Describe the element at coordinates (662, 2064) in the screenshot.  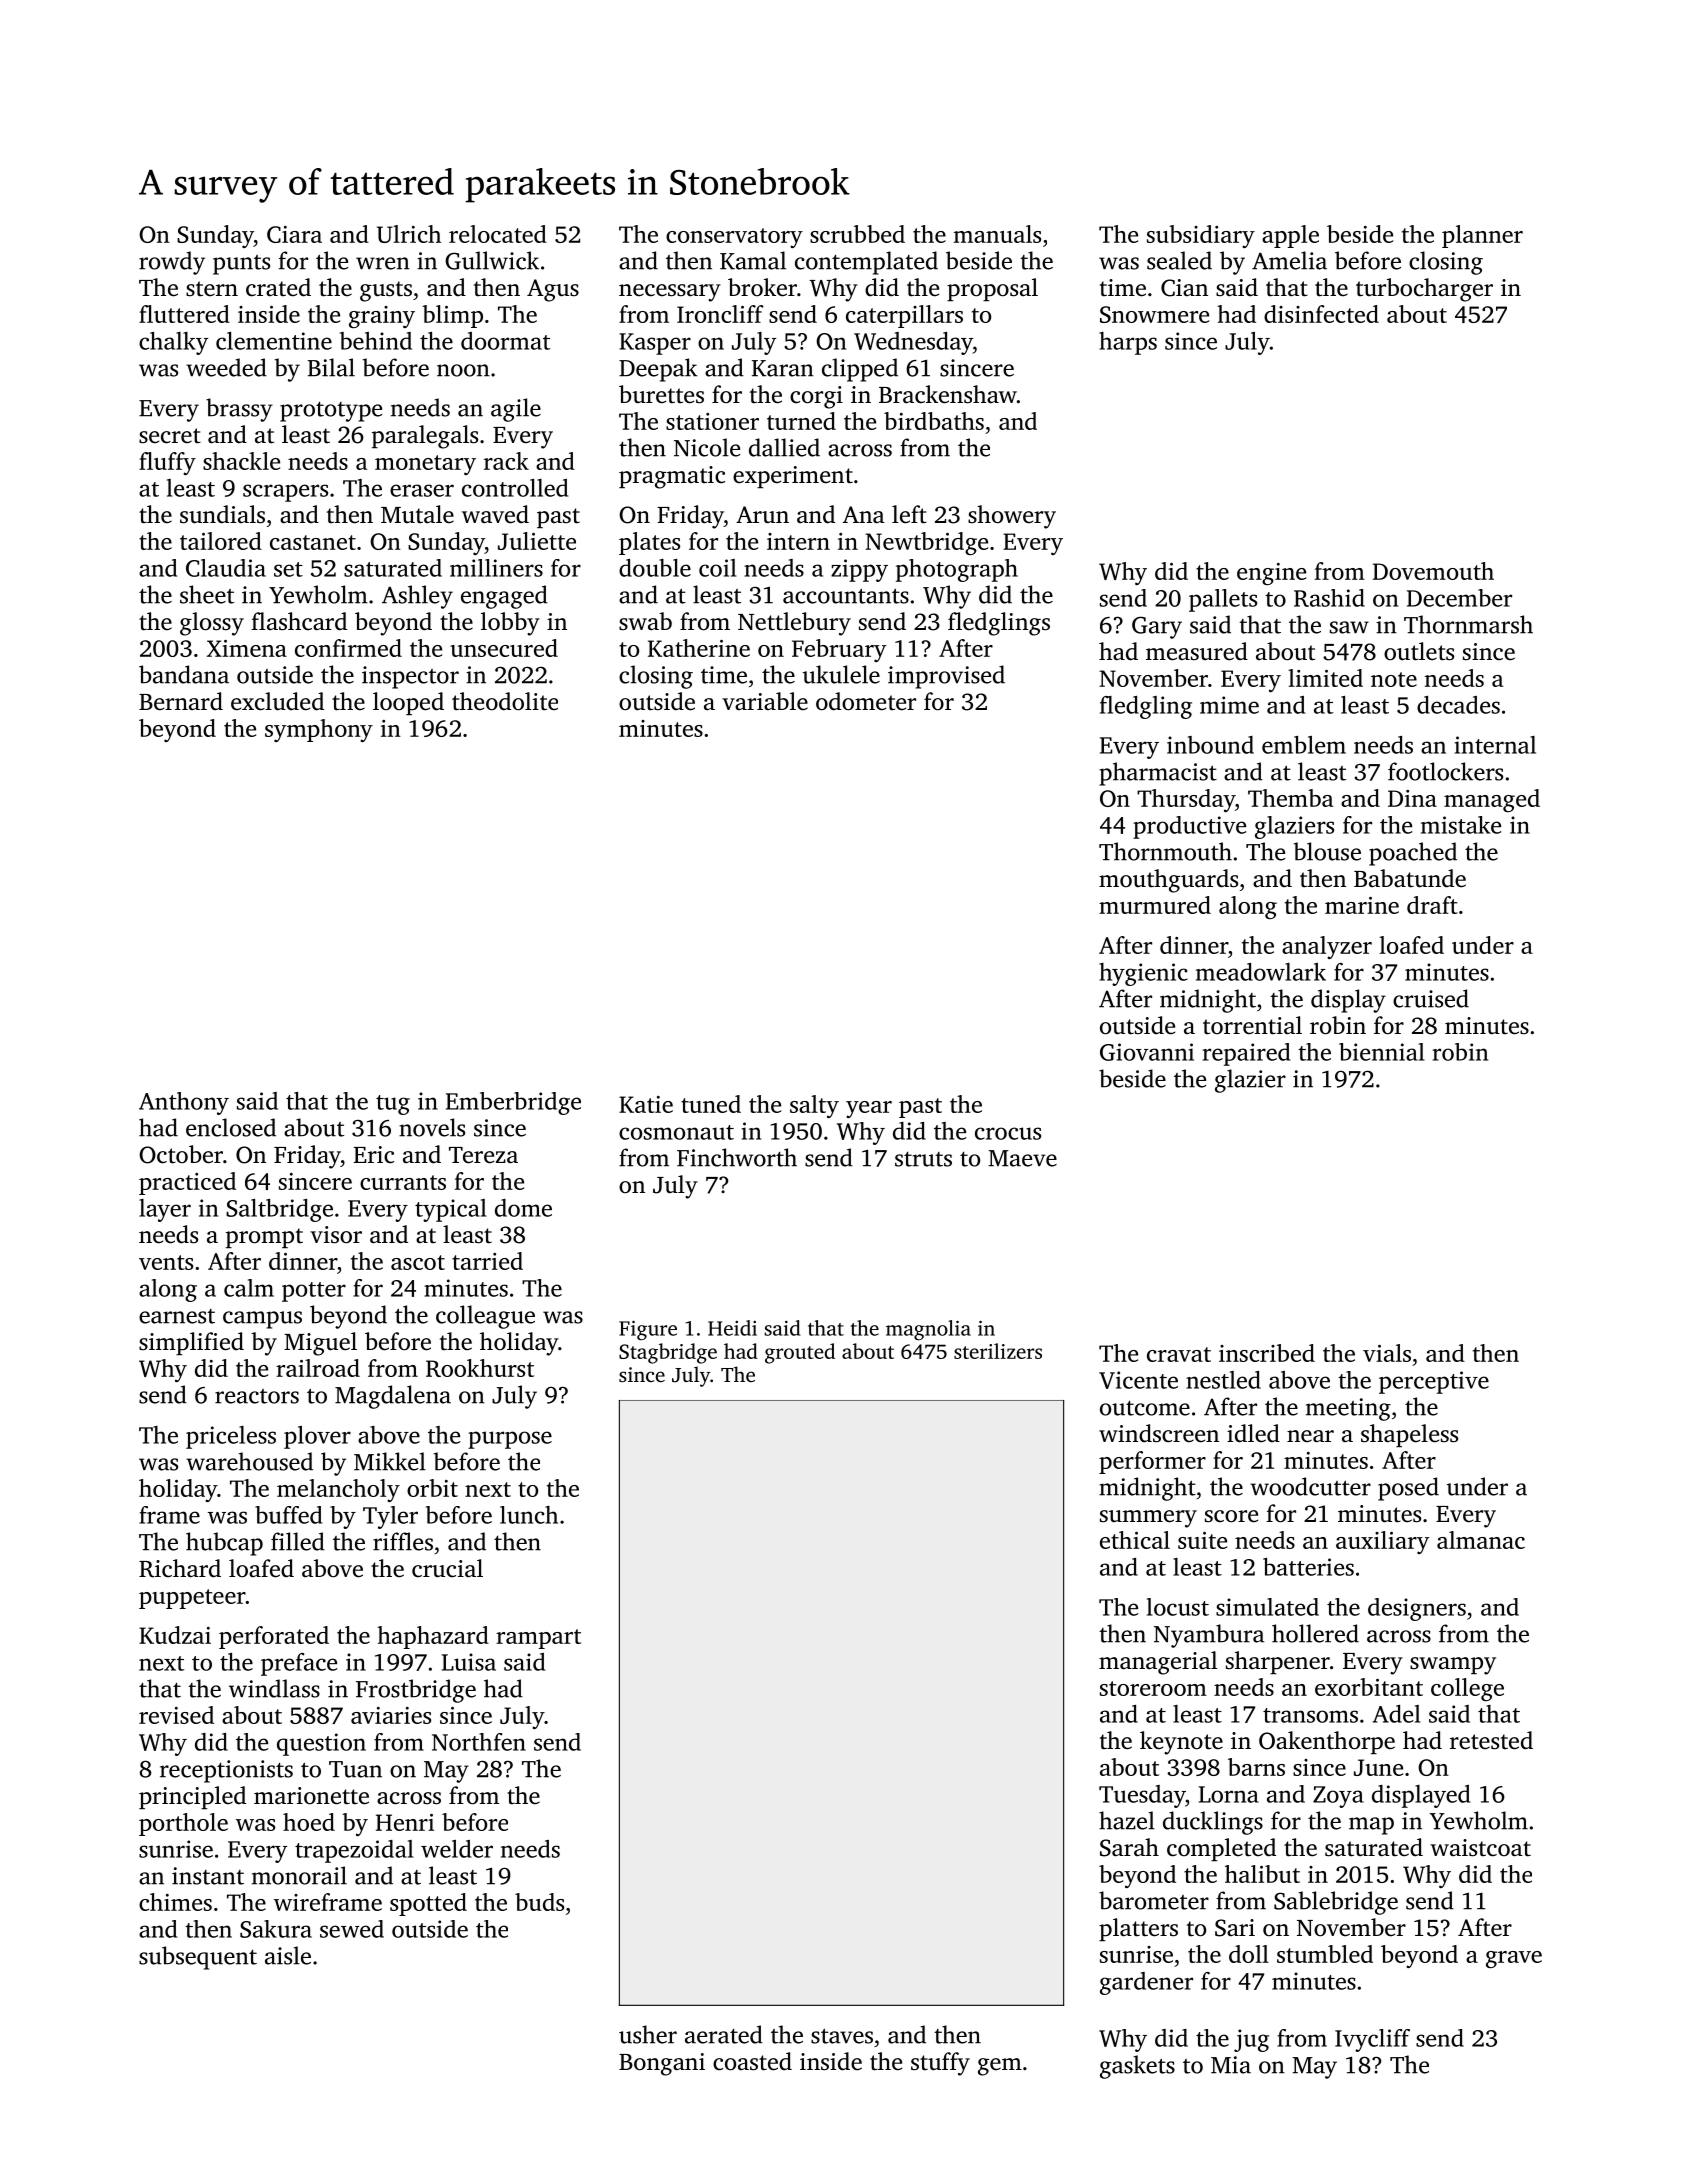
I see `Bongani` at that location.
